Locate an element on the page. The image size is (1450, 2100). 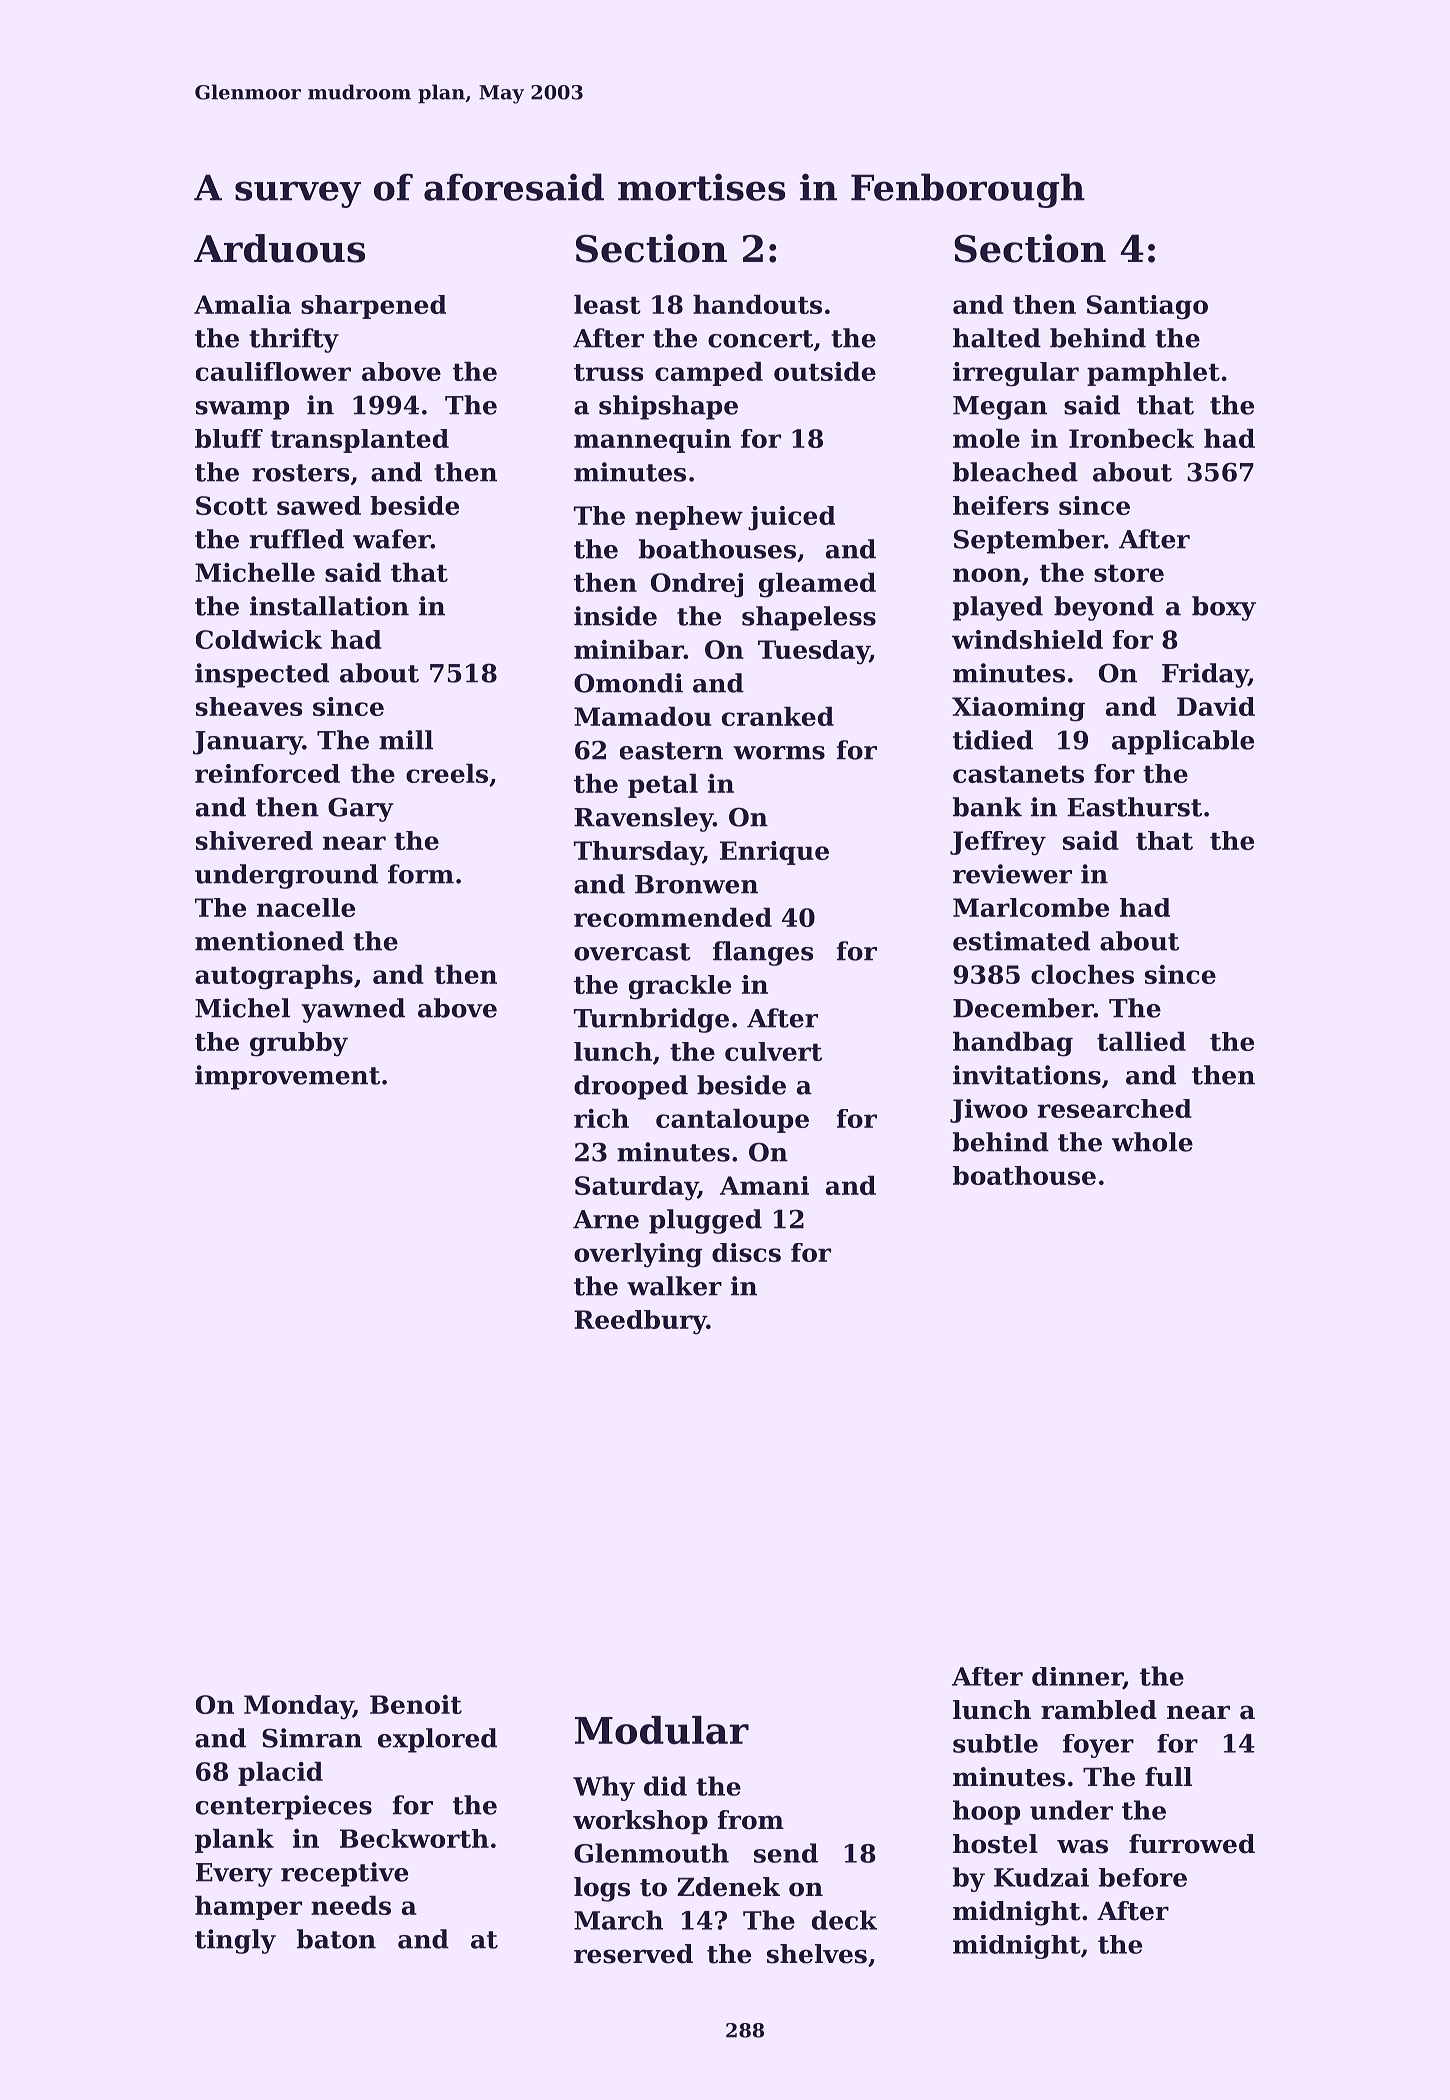
Friday is located at coordinates (1205, 675).
